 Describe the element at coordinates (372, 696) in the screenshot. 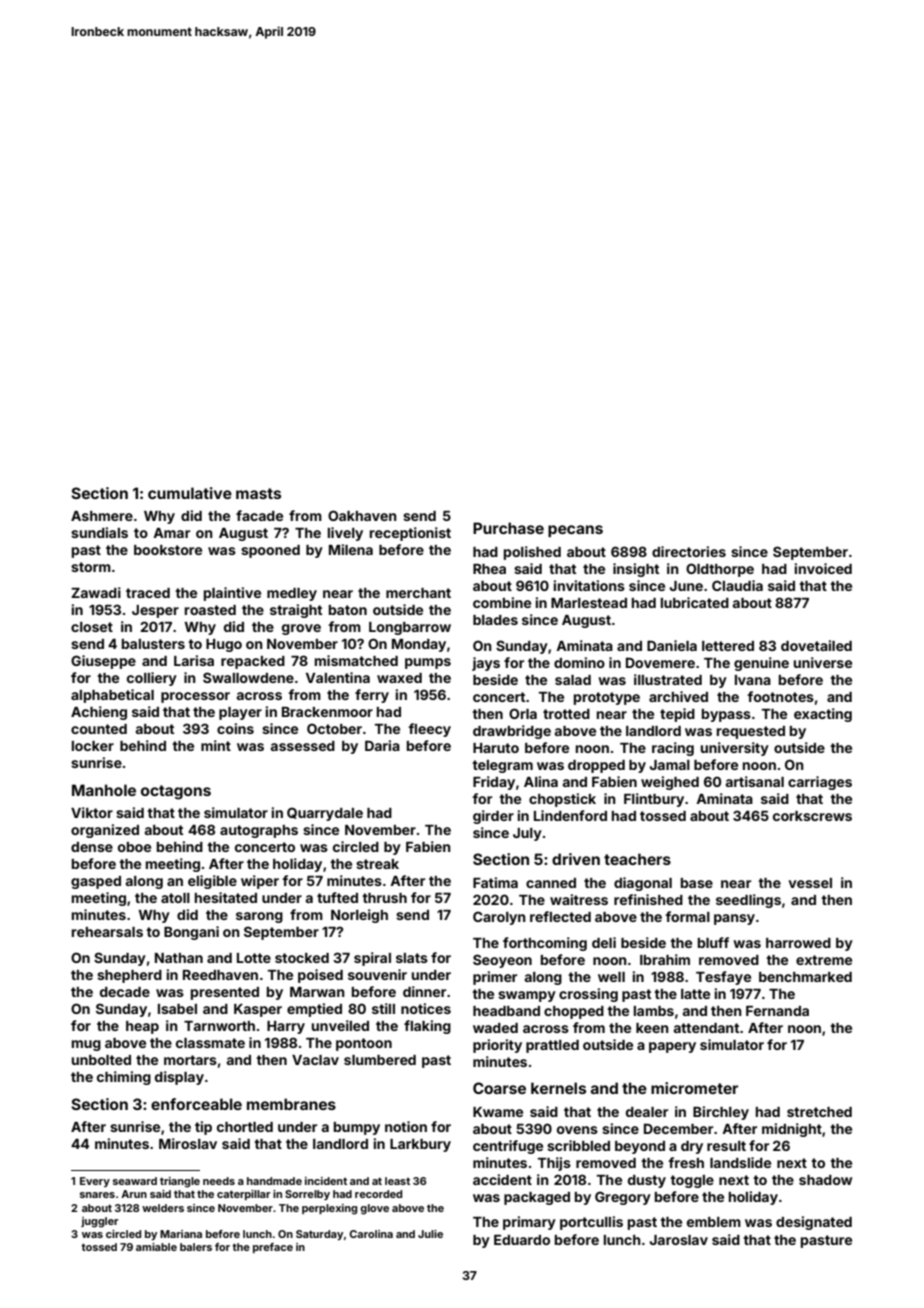

I see `ferry` at that location.
